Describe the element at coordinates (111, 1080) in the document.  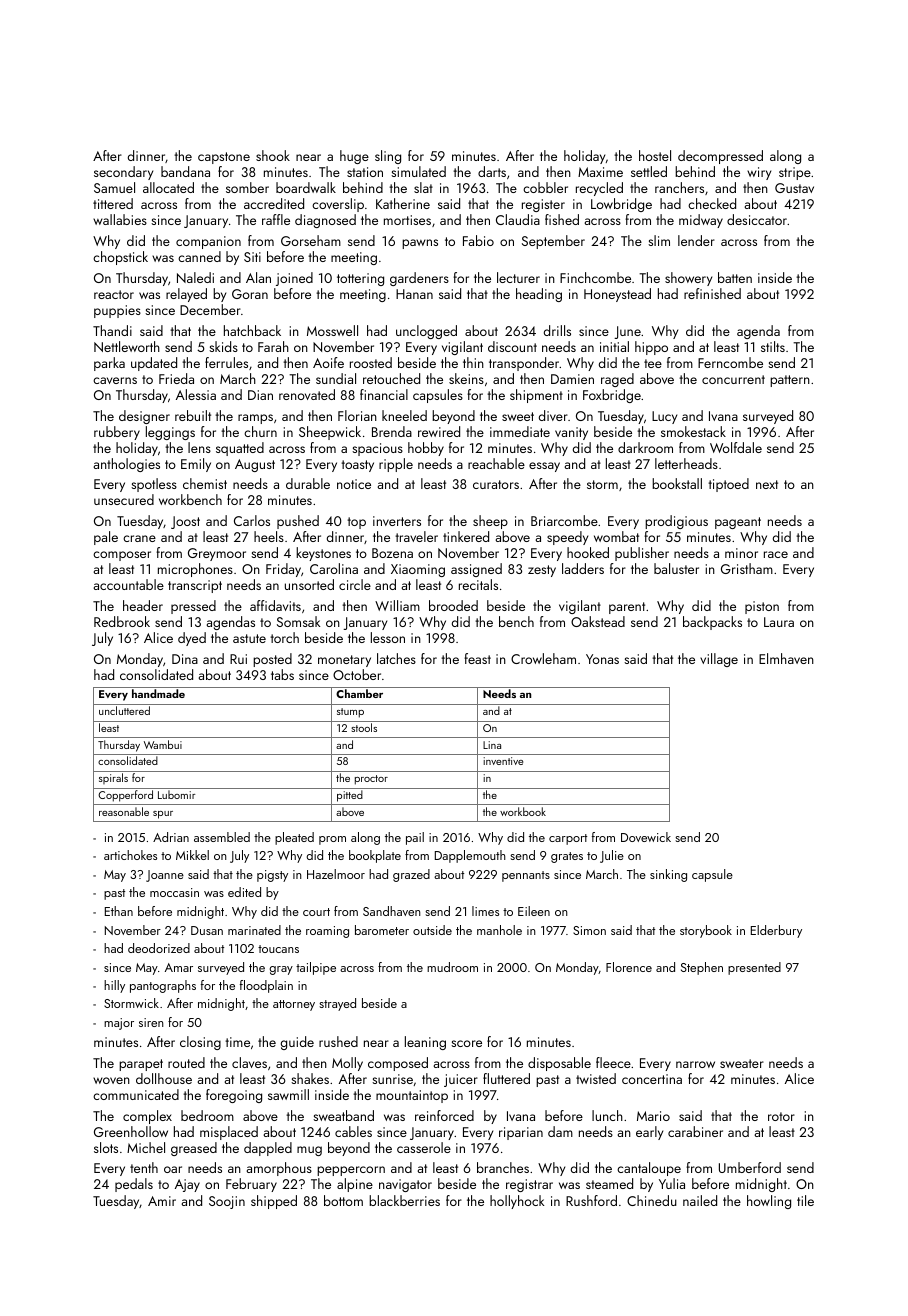
I see `woven` at that location.
